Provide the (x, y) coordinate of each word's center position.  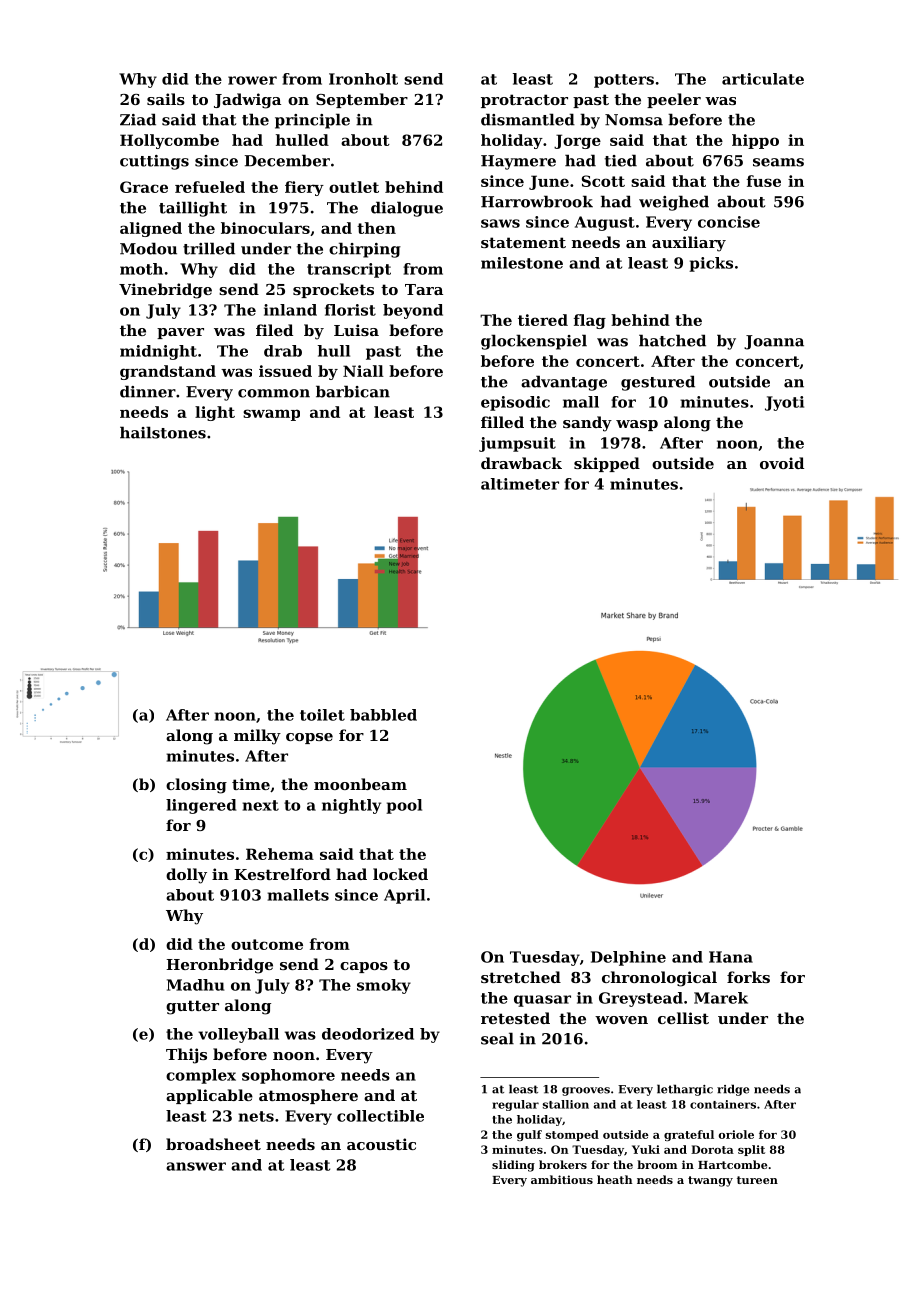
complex (201, 1076)
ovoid (782, 463)
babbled (383, 715)
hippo (755, 141)
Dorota (712, 1149)
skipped (607, 464)
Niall (363, 371)
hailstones (163, 432)
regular (515, 1105)
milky (257, 737)
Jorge (577, 141)
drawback (521, 463)
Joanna (774, 342)
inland (290, 310)
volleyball (238, 1035)
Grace (144, 187)
